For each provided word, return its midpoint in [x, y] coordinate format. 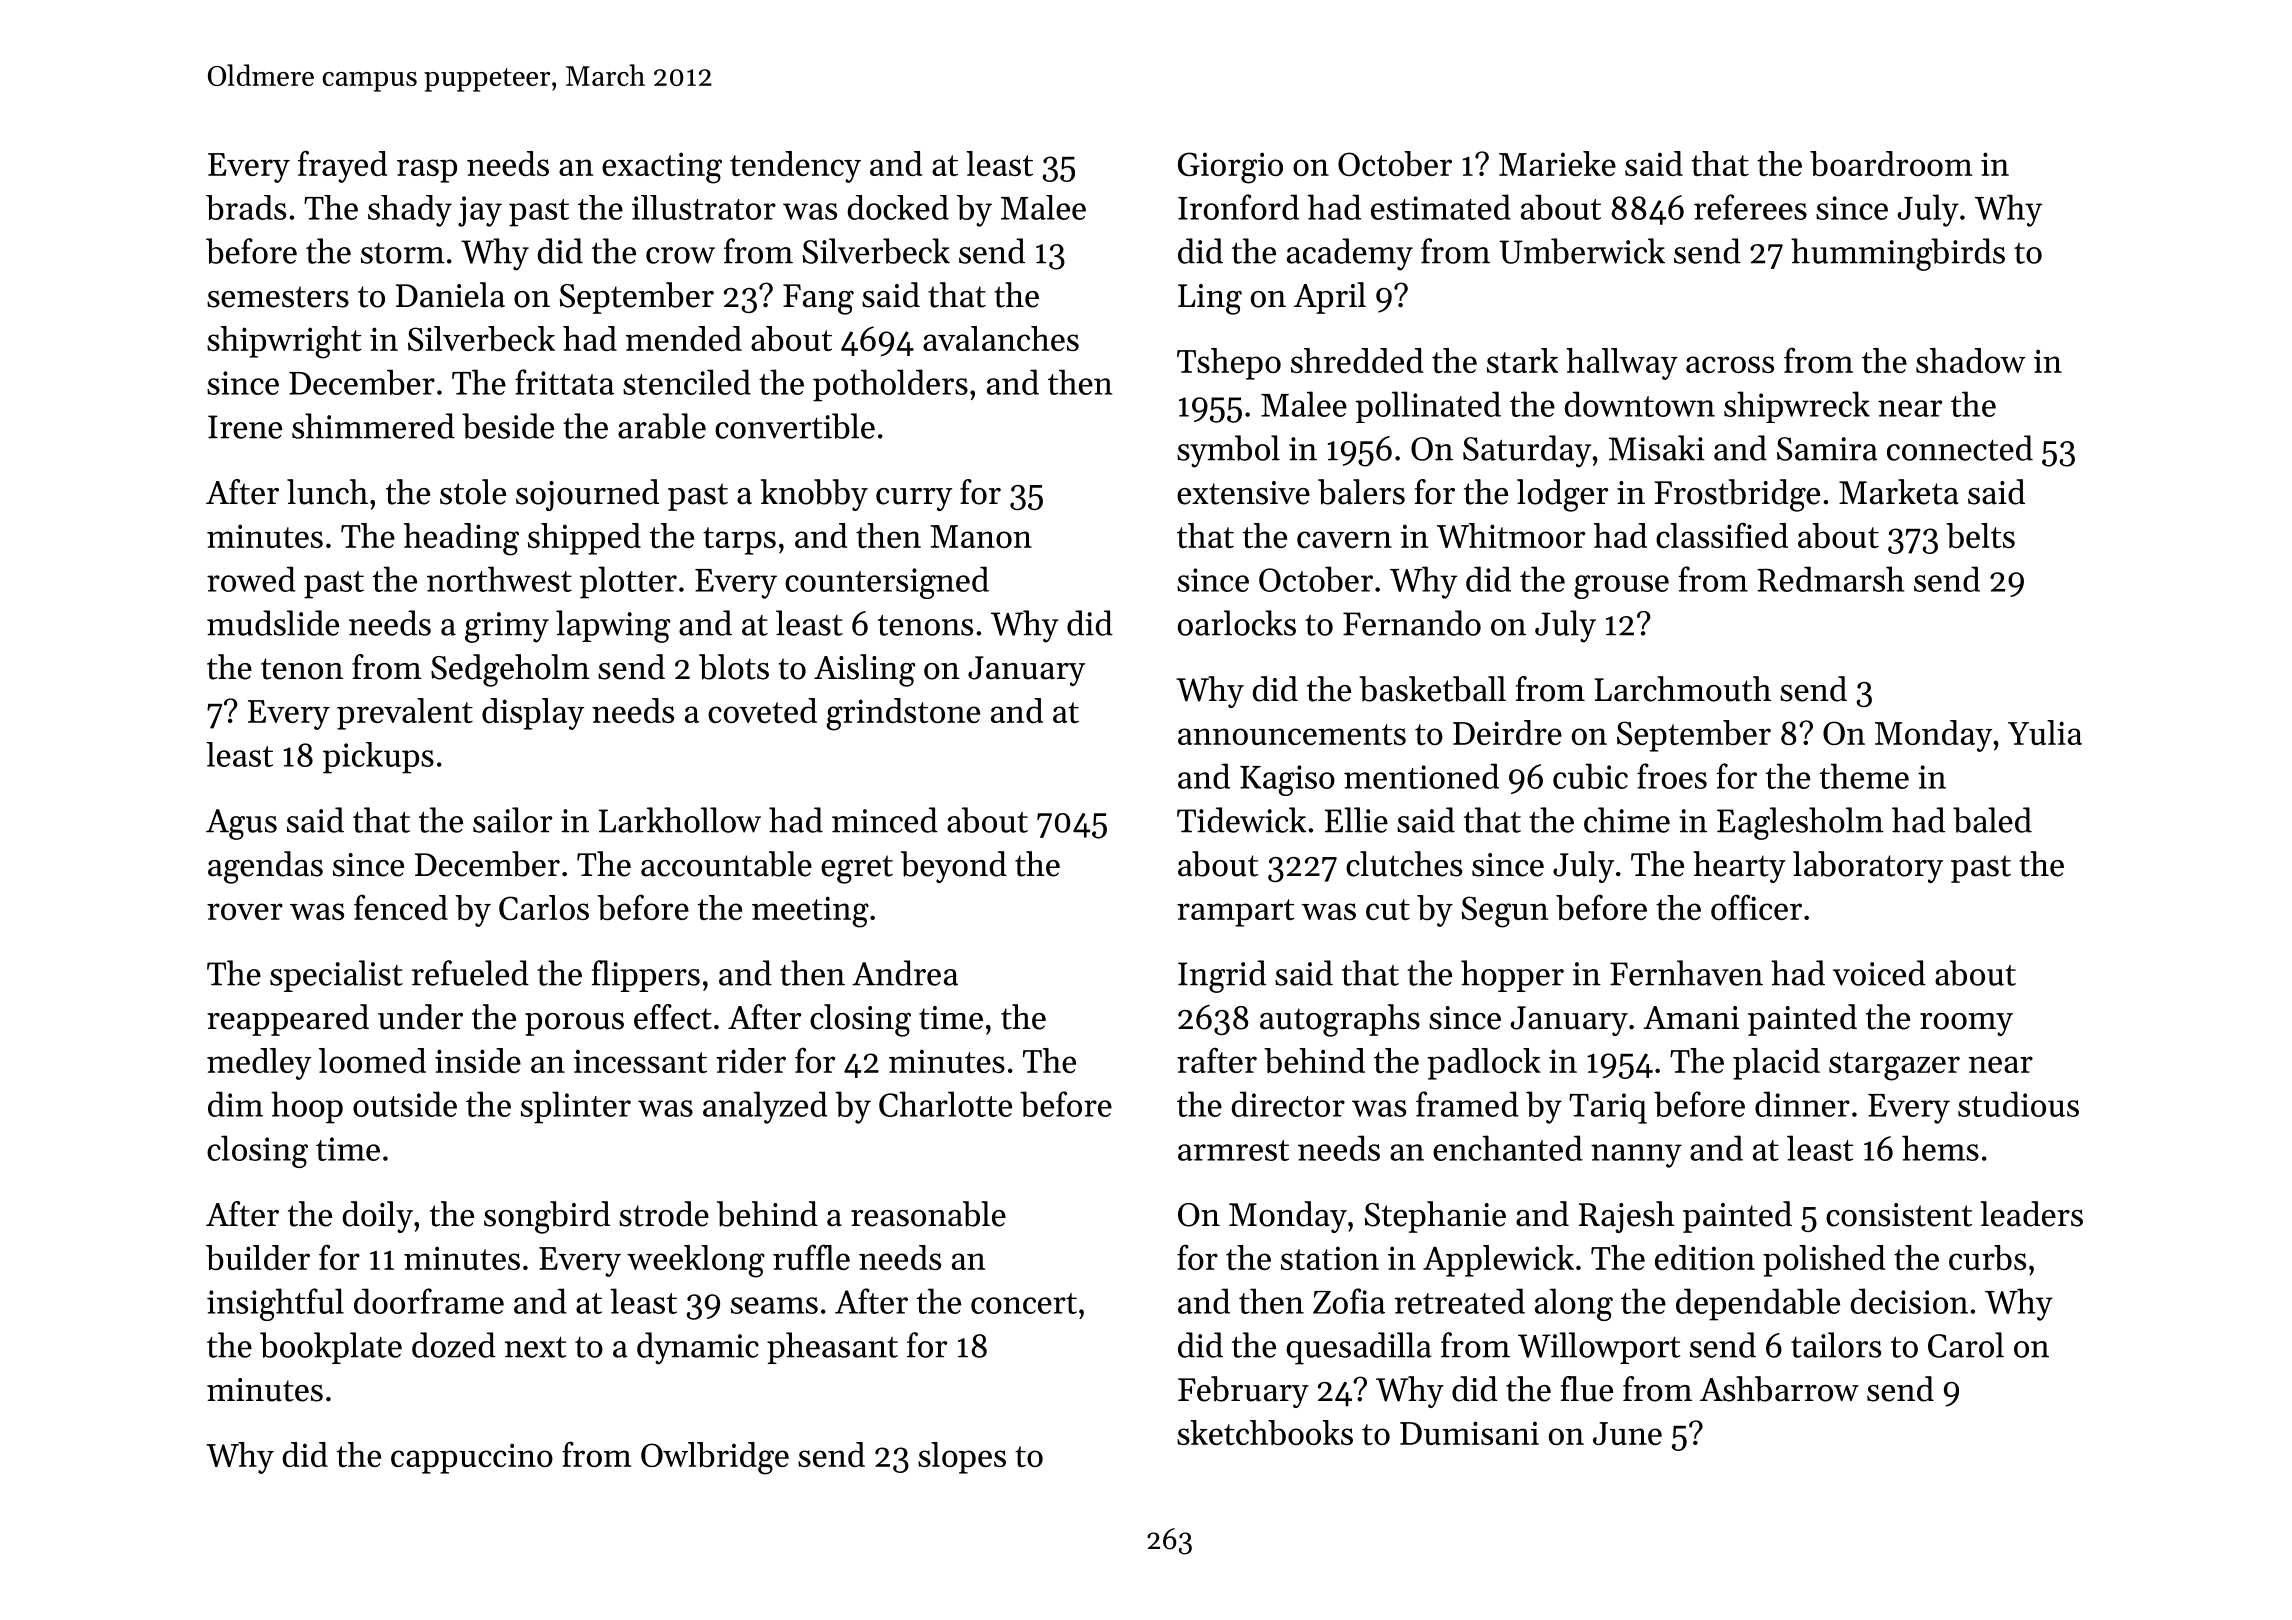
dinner [1802, 1104]
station [1330, 1258]
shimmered [373, 426]
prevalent [405, 714]
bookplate [331, 1348]
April [1330, 298]
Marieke [1557, 163]
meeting [810, 912]
